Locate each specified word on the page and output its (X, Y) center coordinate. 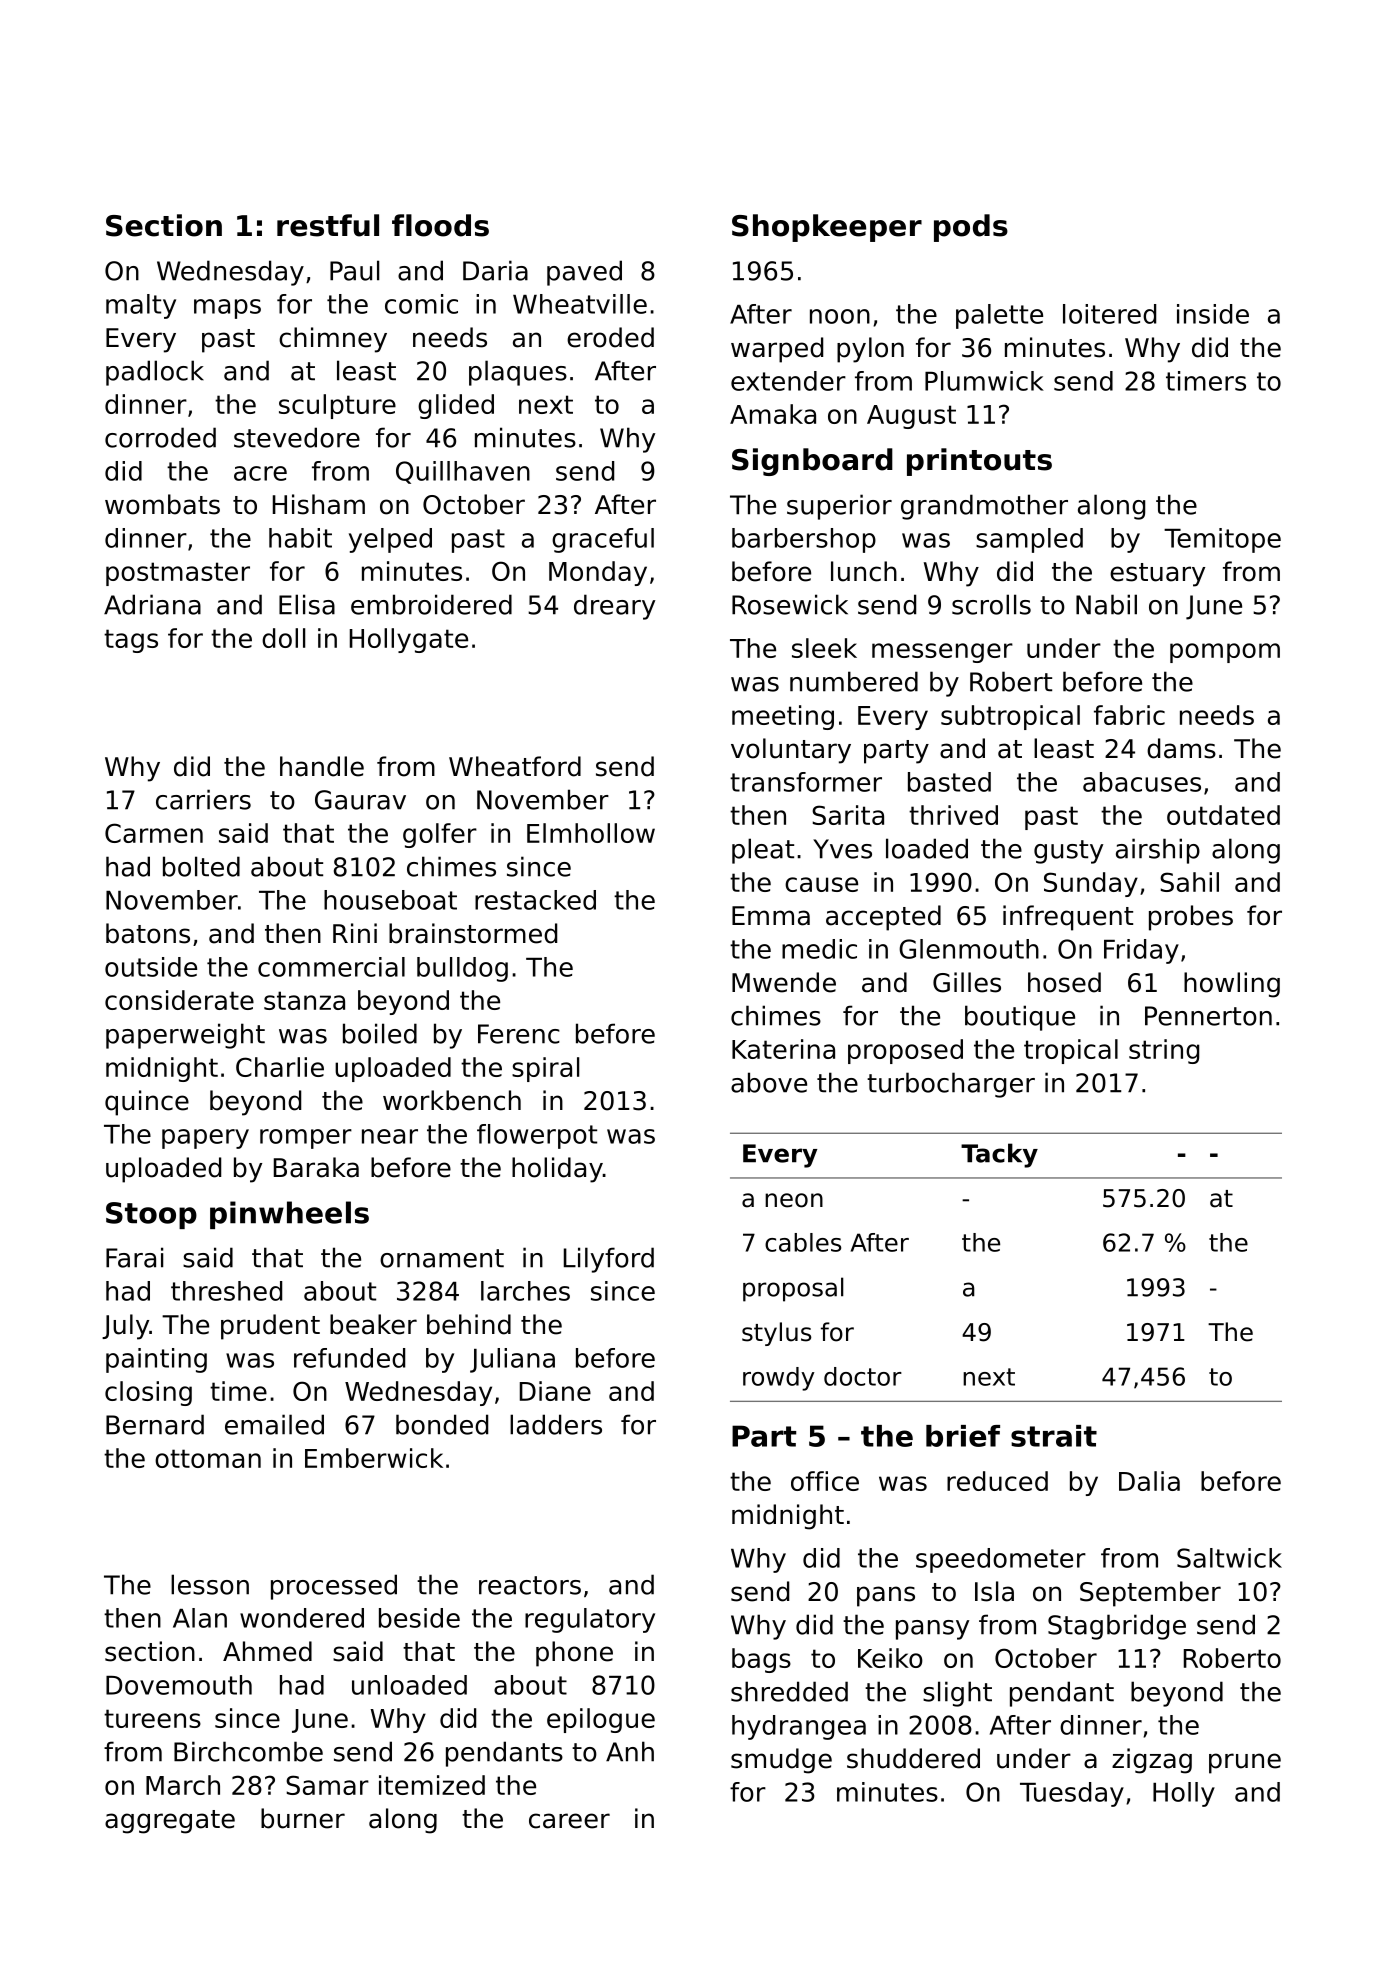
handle (322, 766)
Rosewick (790, 604)
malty (141, 306)
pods (971, 228)
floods (440, 225)
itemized (432, 1785)
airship (1158, 851)
